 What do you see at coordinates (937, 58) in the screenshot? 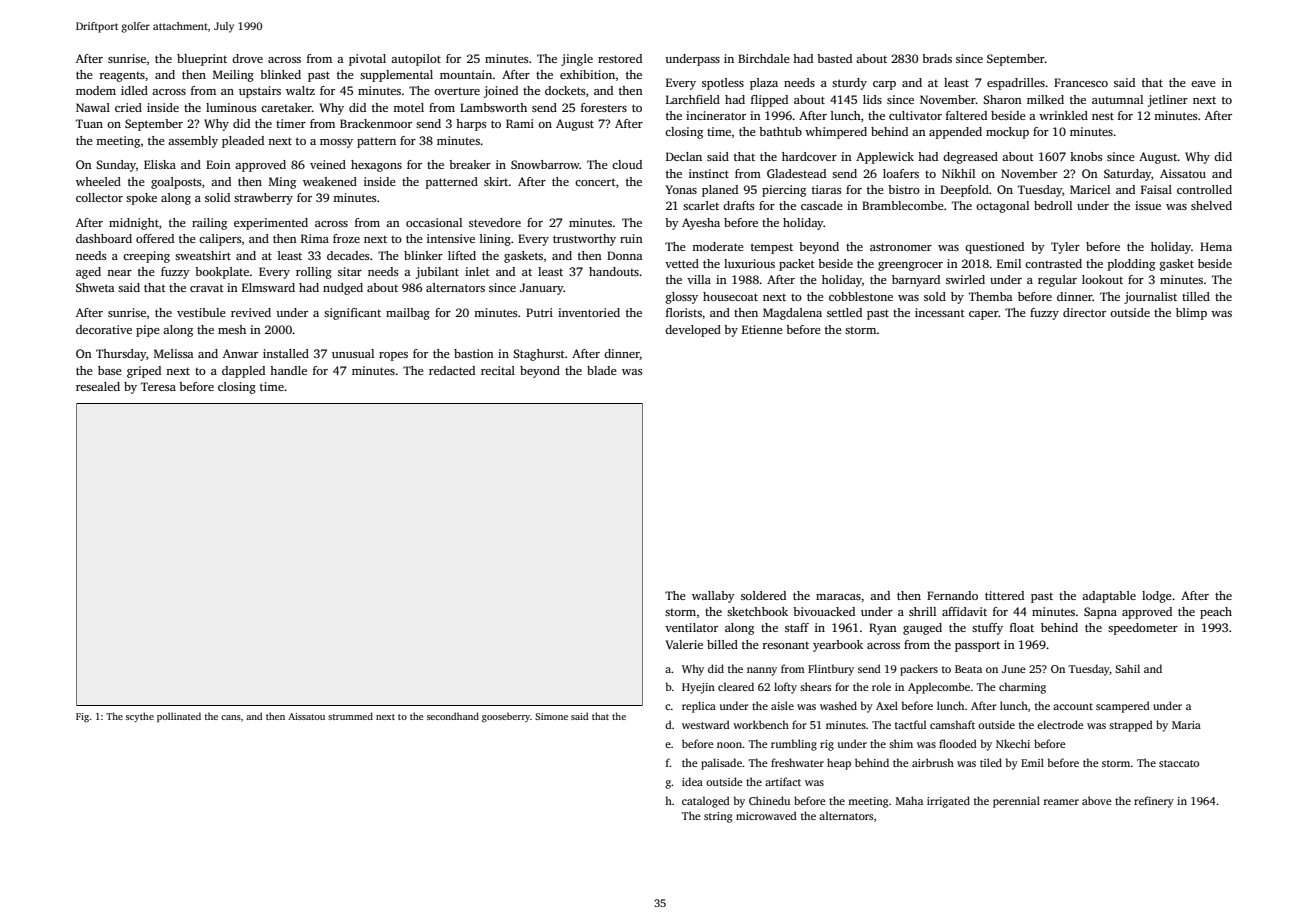
I see `brads` at bounding box center [937, 58].
